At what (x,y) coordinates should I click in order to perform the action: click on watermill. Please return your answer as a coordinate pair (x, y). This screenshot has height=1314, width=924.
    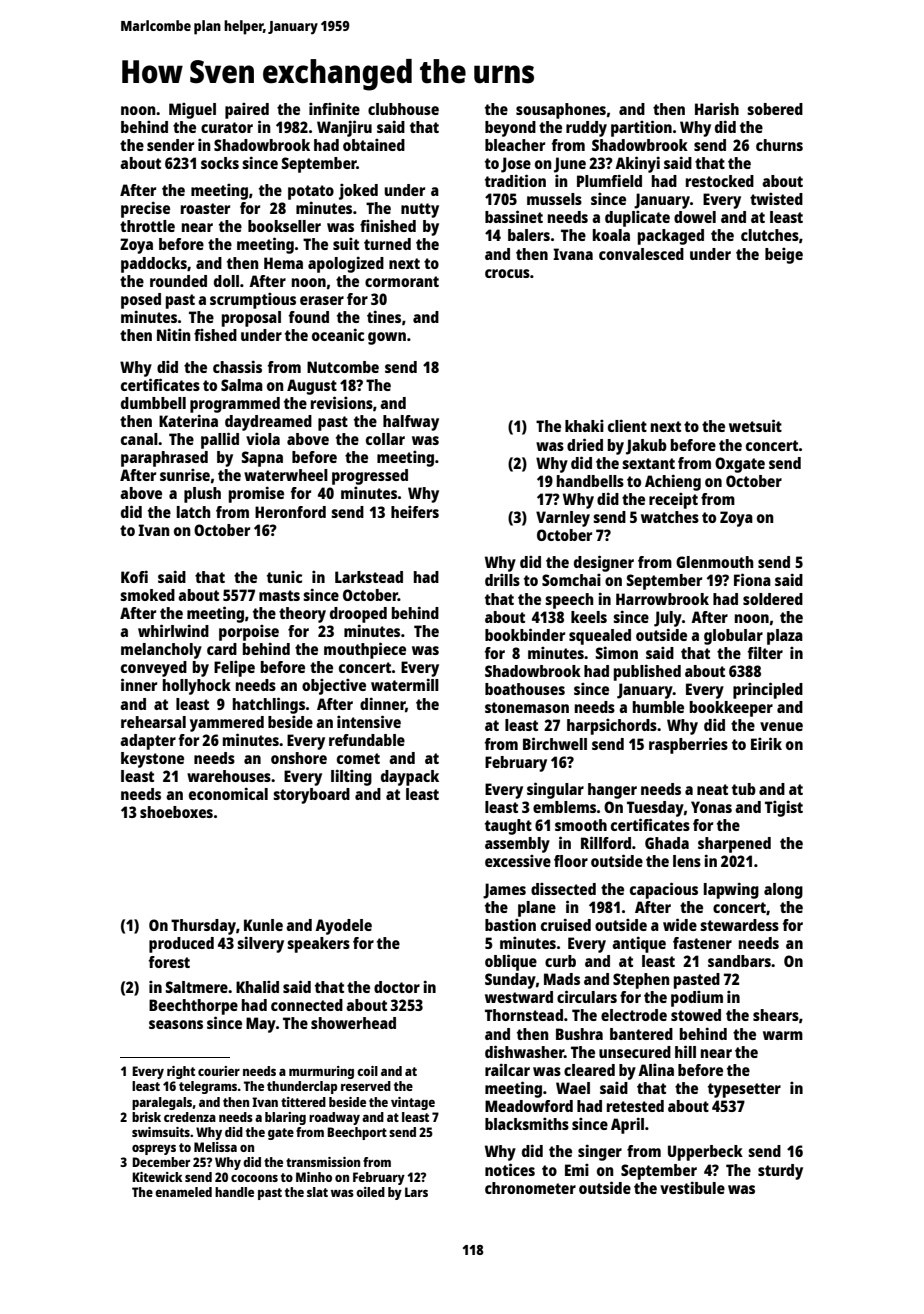
    Looking at the image, I should click on (405, 684).
